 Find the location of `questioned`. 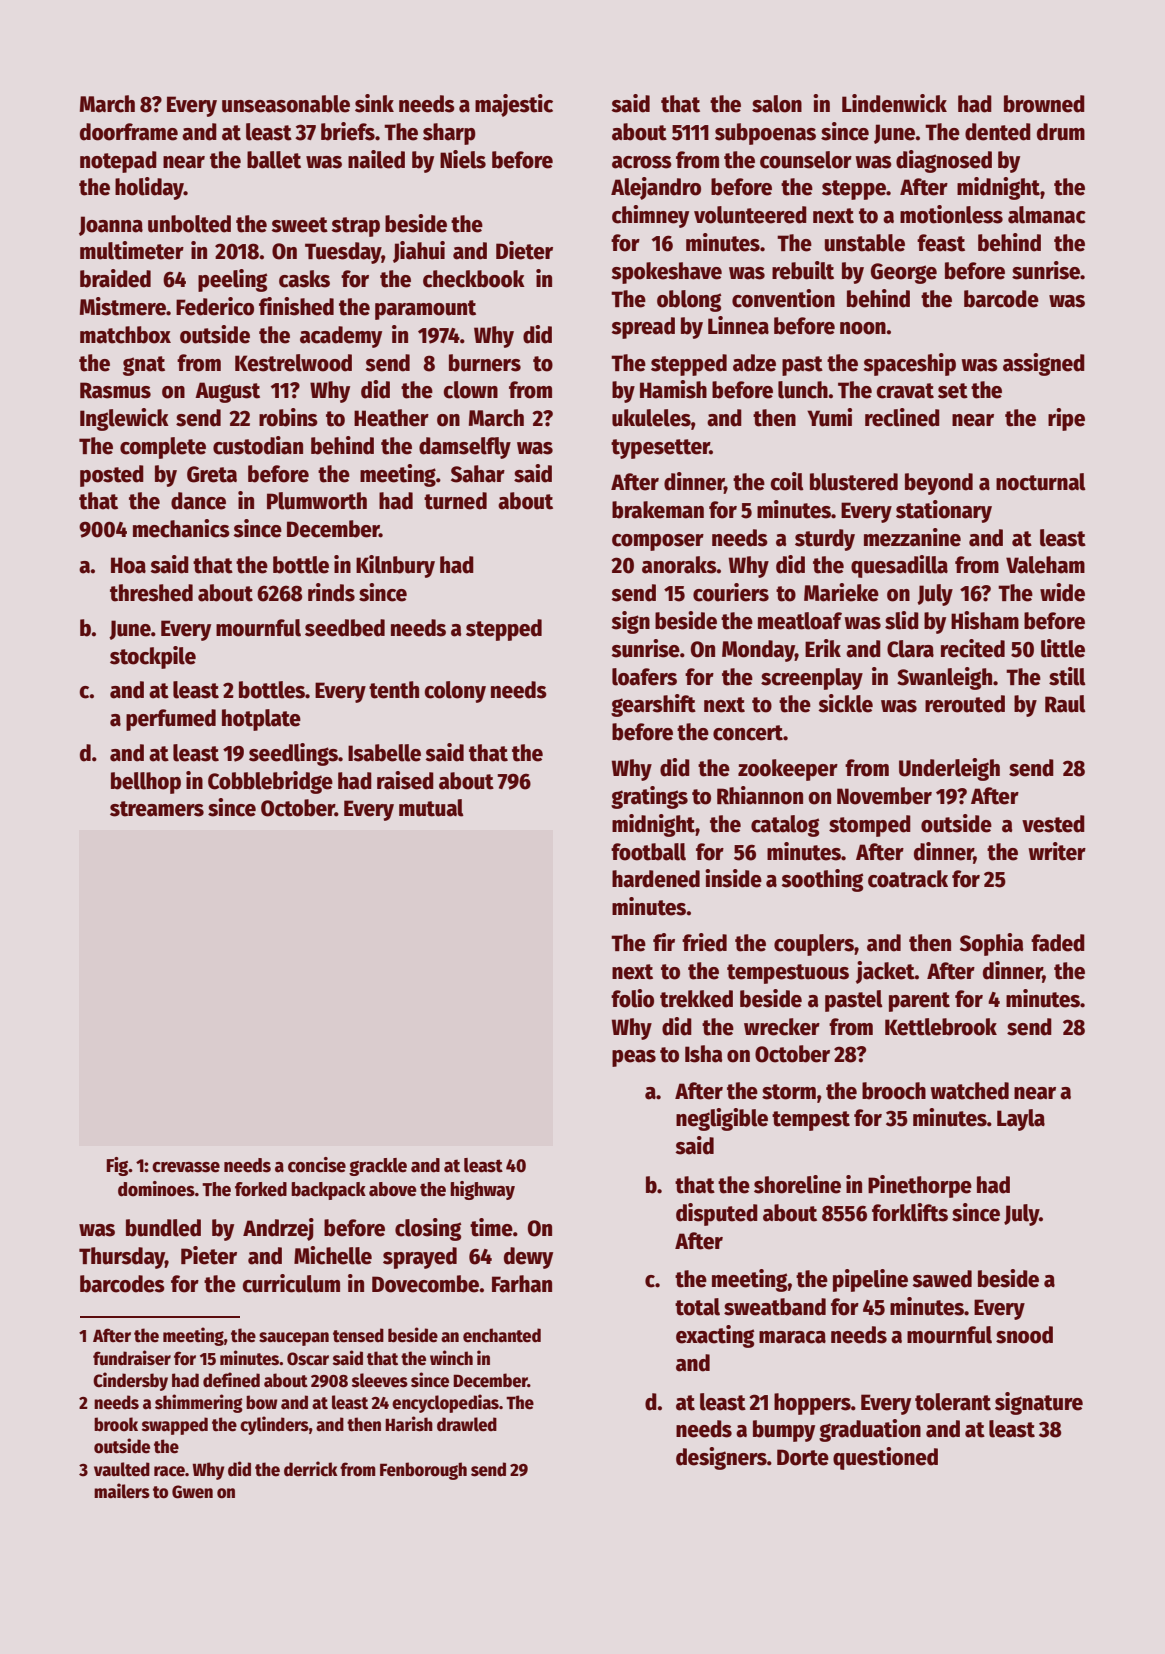

questioned is located at coordinates (885, 1458).
